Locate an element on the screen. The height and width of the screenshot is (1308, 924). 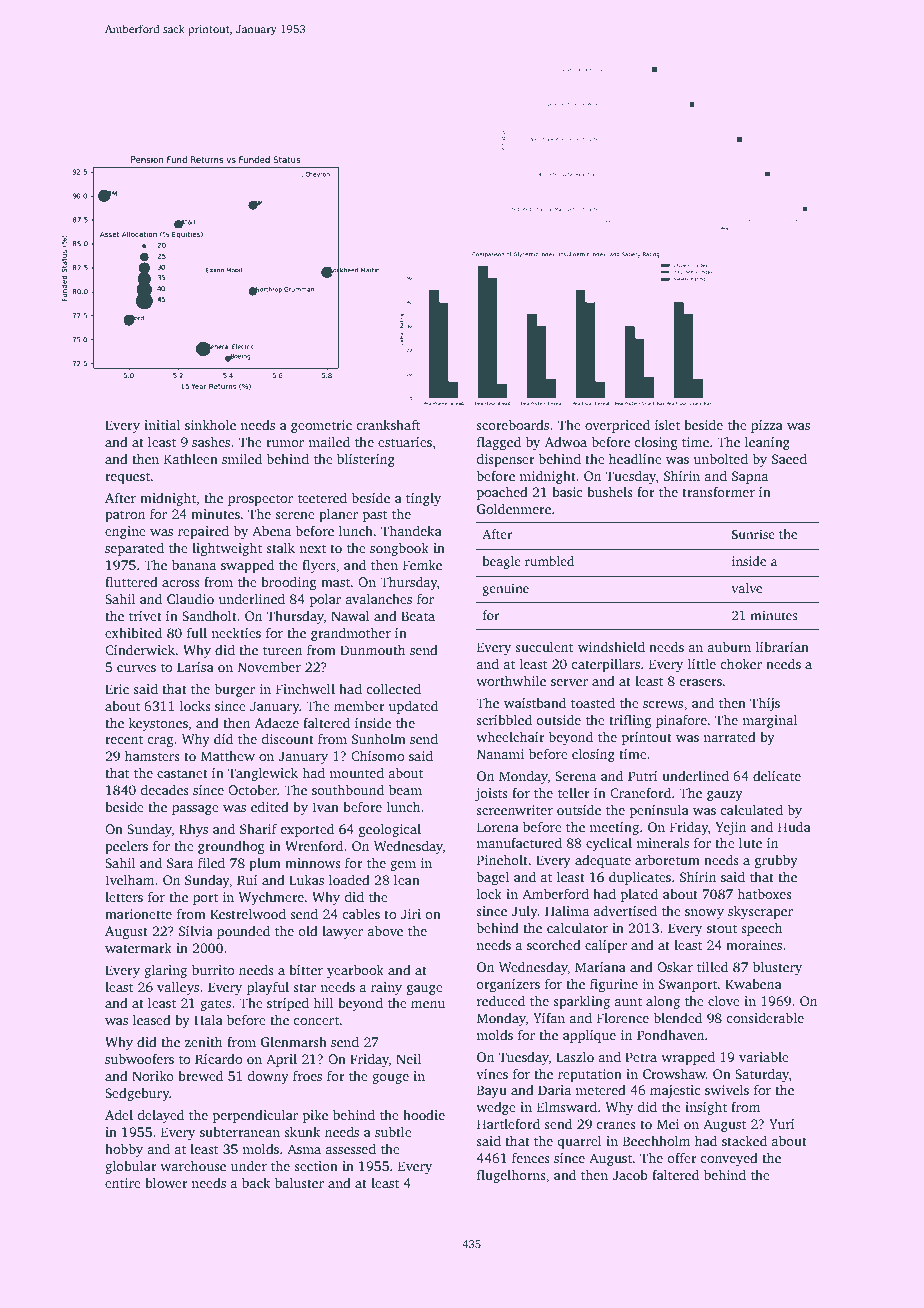
groundhog is located at coordinates (231, 847).
